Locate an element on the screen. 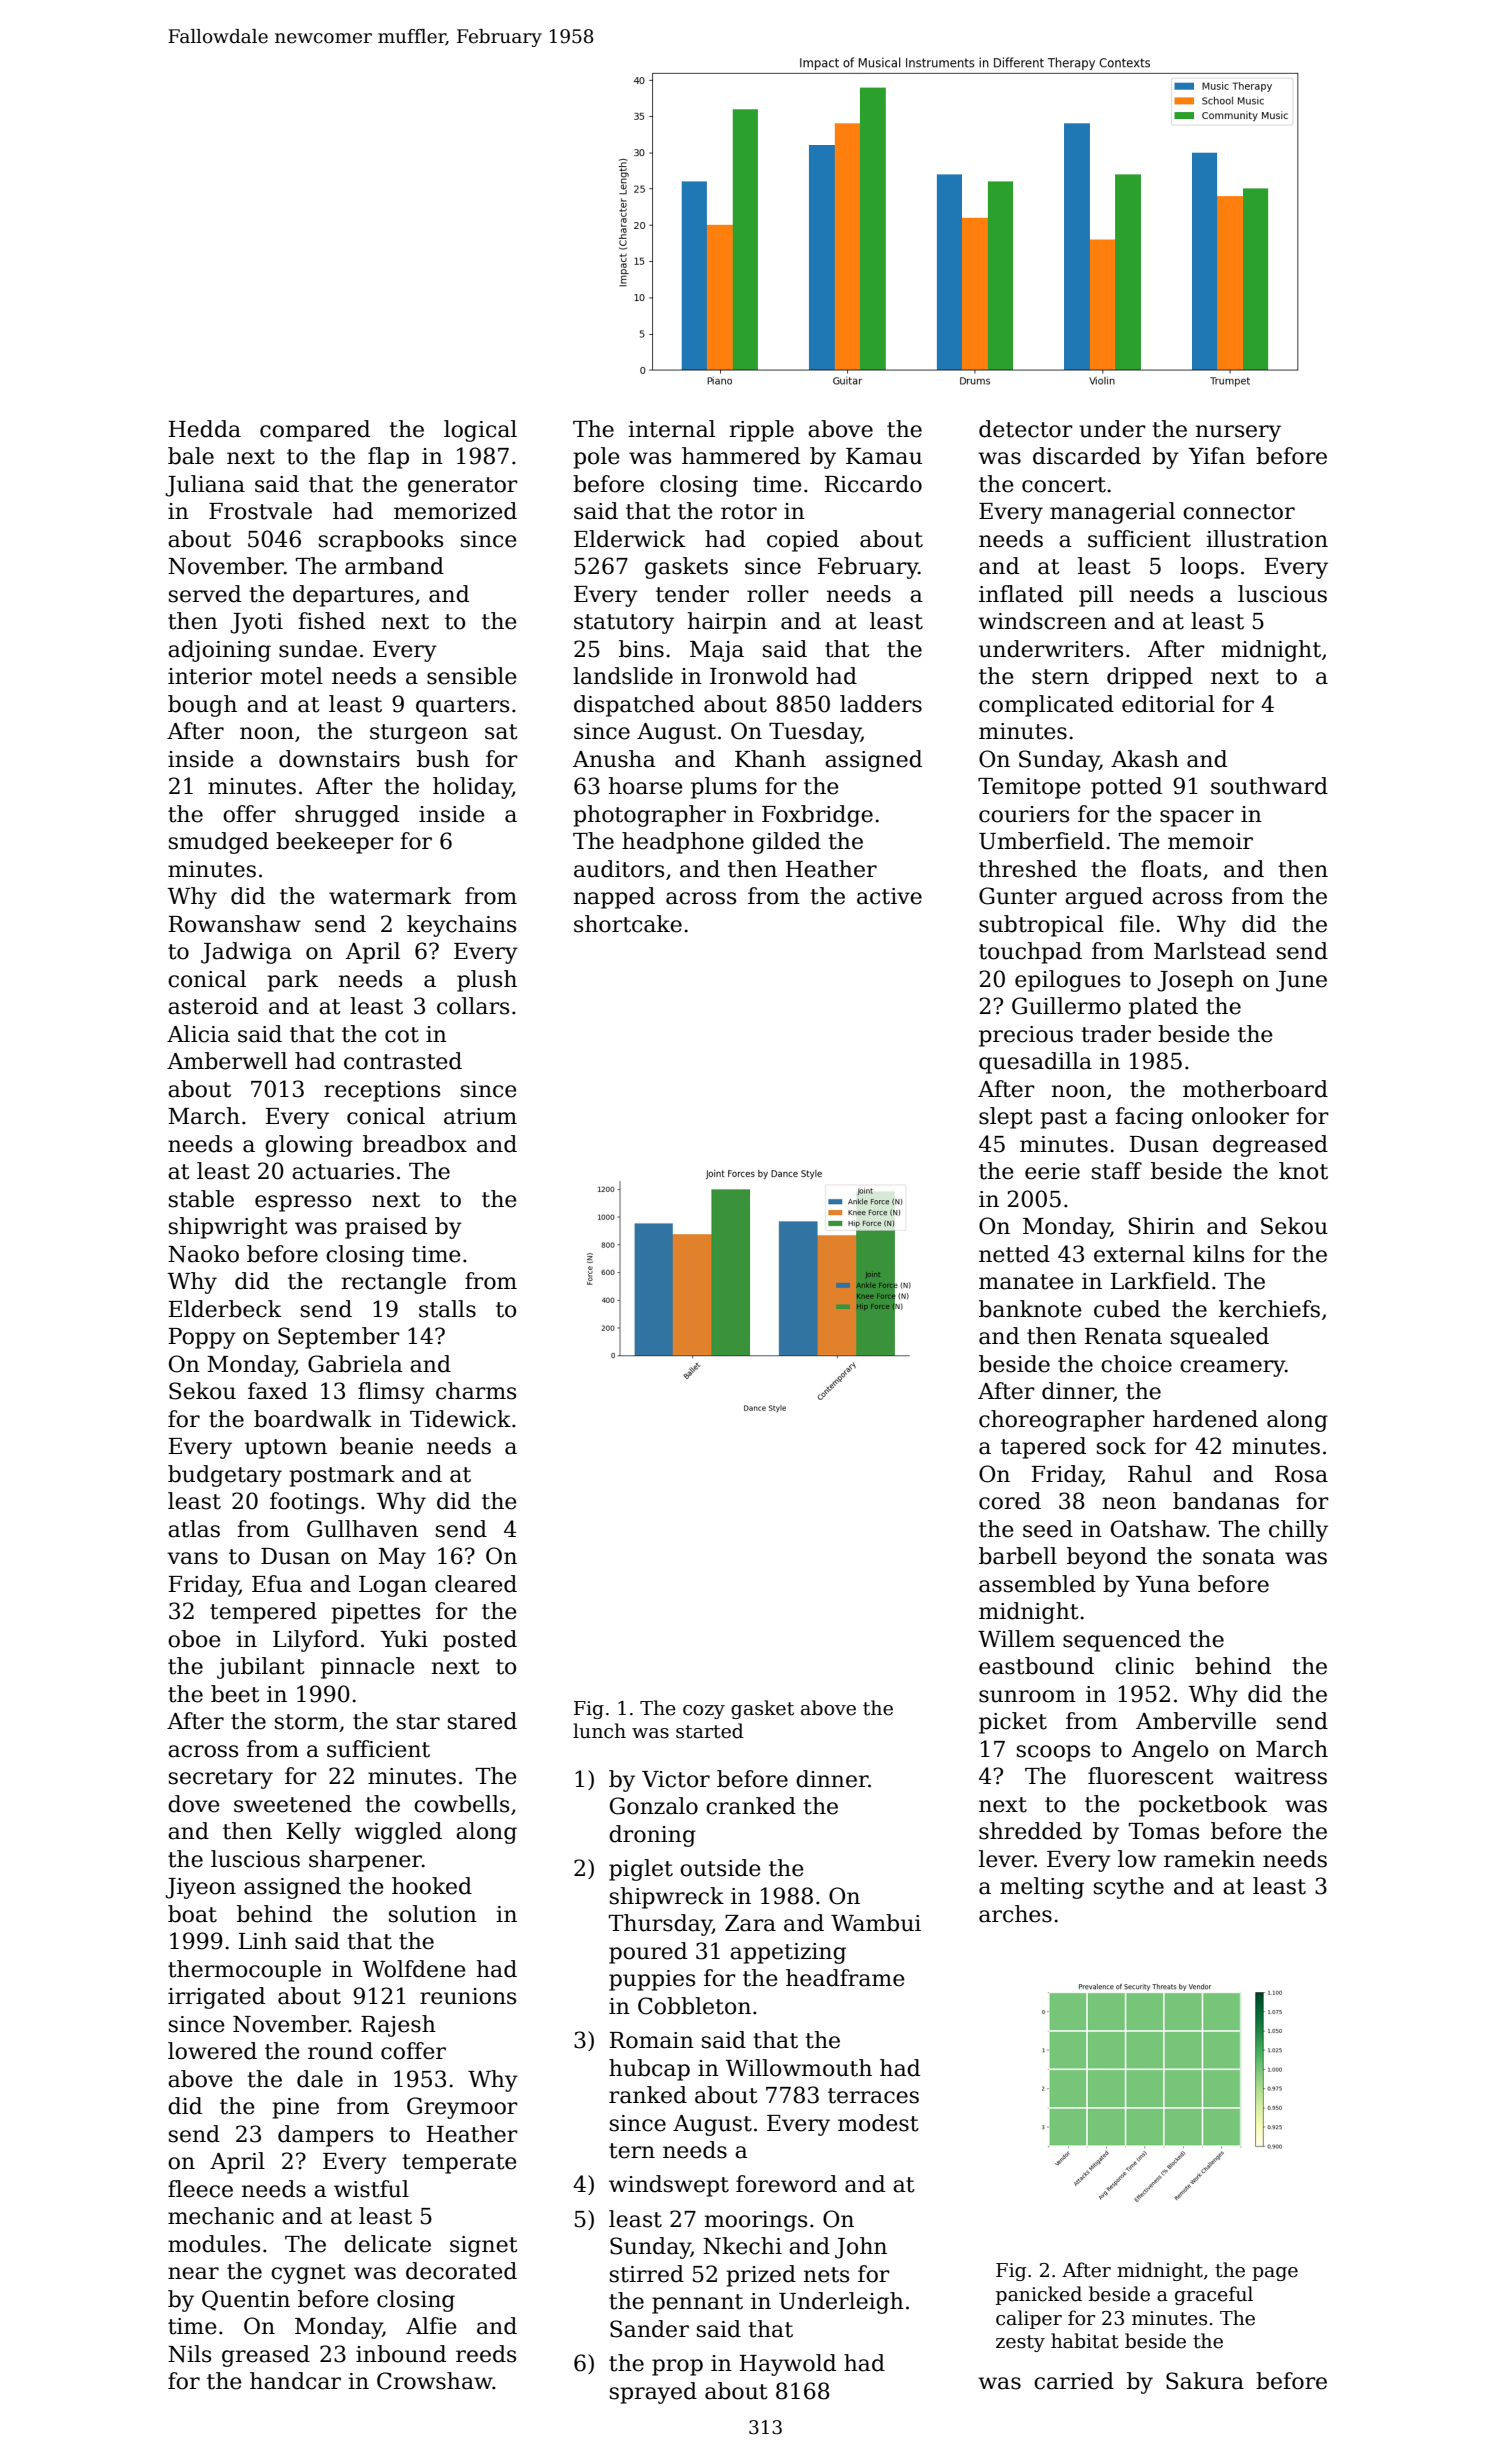 This screenshot has height=2464, width=1496. nursery is located at coordinates (1238, 433).
